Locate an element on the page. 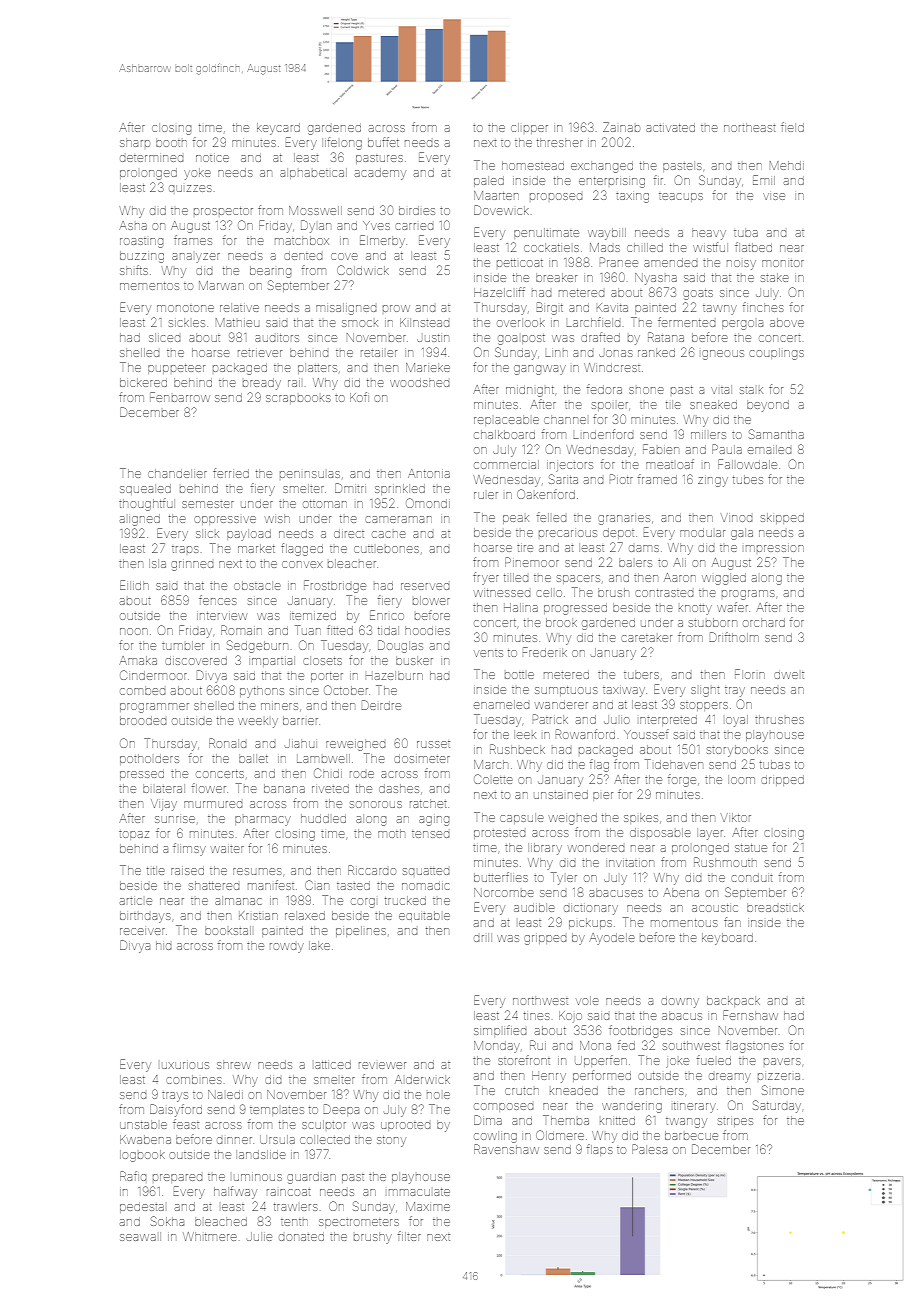 The height and width of the page is (1308, 924). drill is located at coordinates (483, 937).
